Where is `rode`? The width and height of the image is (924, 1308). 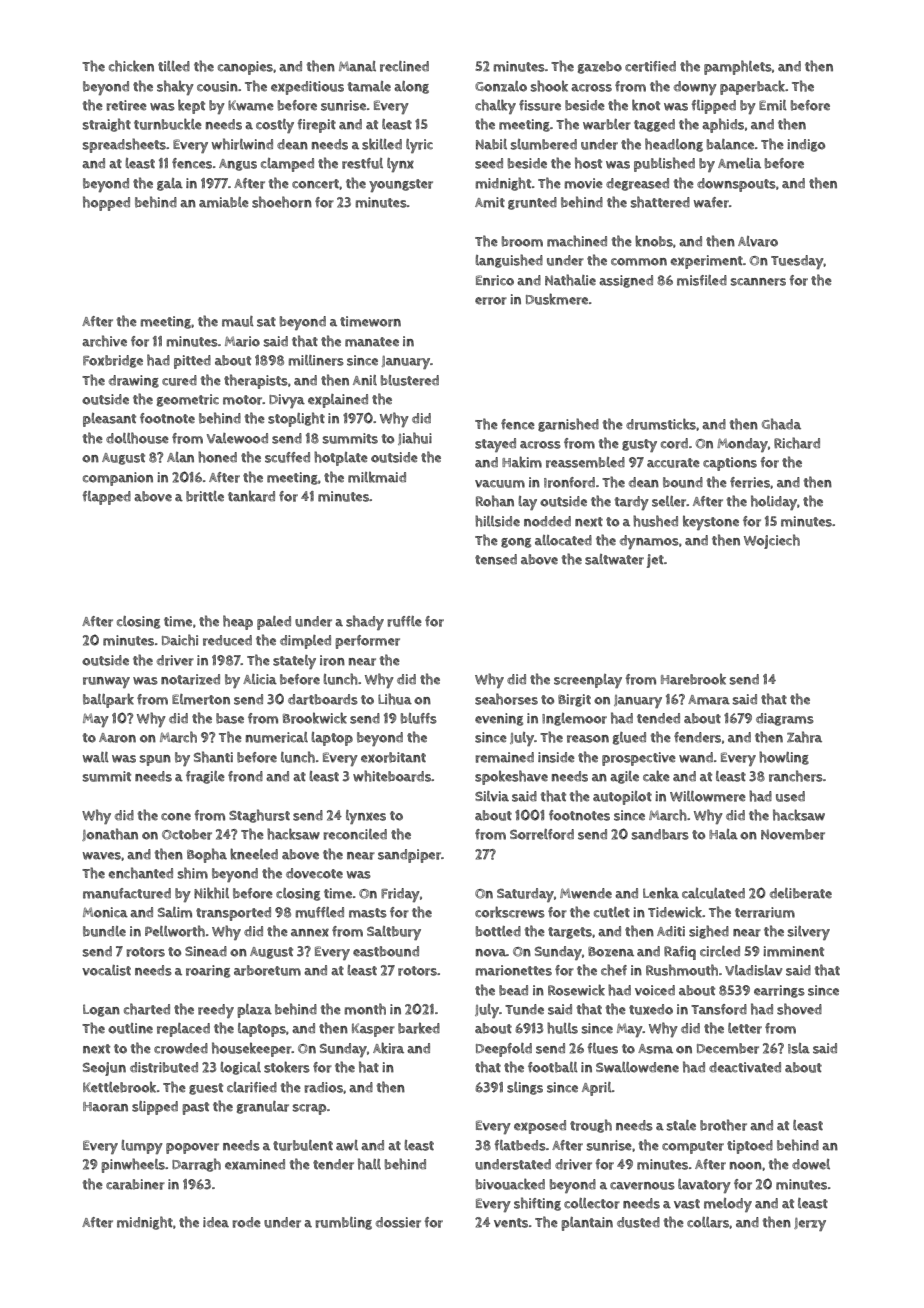
rode is located at coordinates (246, 1222).
